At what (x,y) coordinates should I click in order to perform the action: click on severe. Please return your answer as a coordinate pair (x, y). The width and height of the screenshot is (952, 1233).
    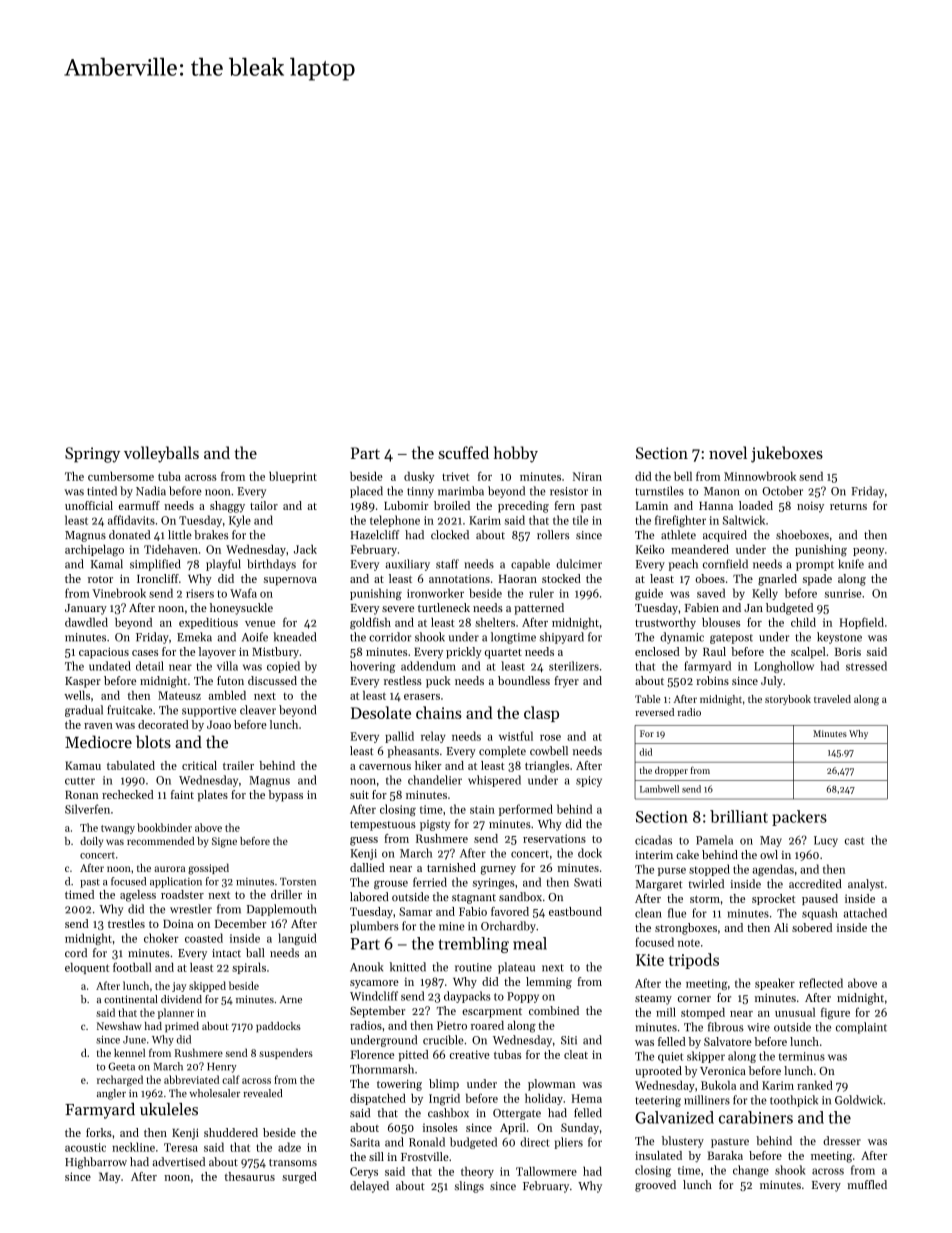
    Looking at the image, I should click on (398, 609).
